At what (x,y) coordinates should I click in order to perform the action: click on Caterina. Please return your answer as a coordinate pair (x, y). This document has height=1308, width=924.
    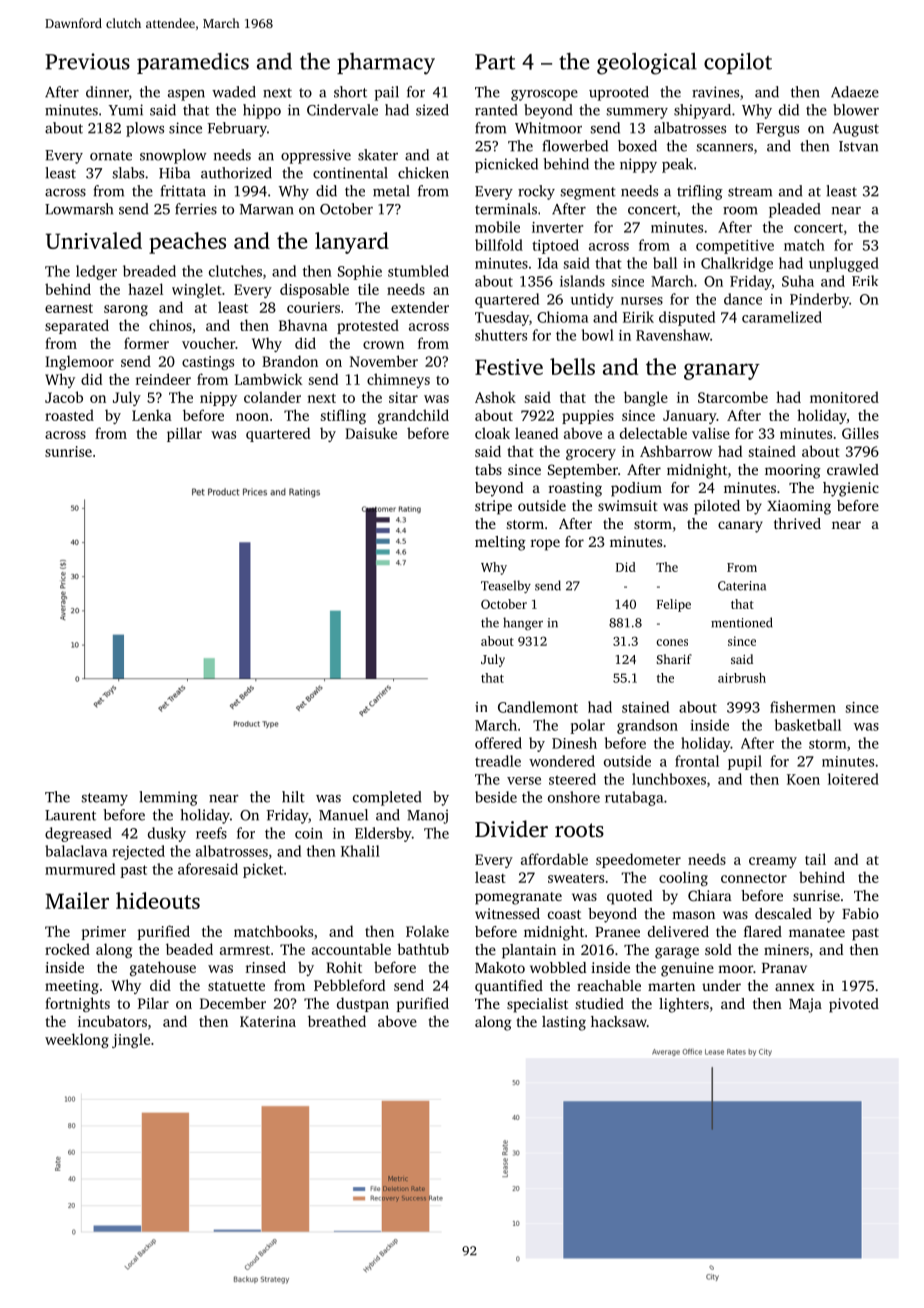
    Looking at the image, I should click on (742, 586).
